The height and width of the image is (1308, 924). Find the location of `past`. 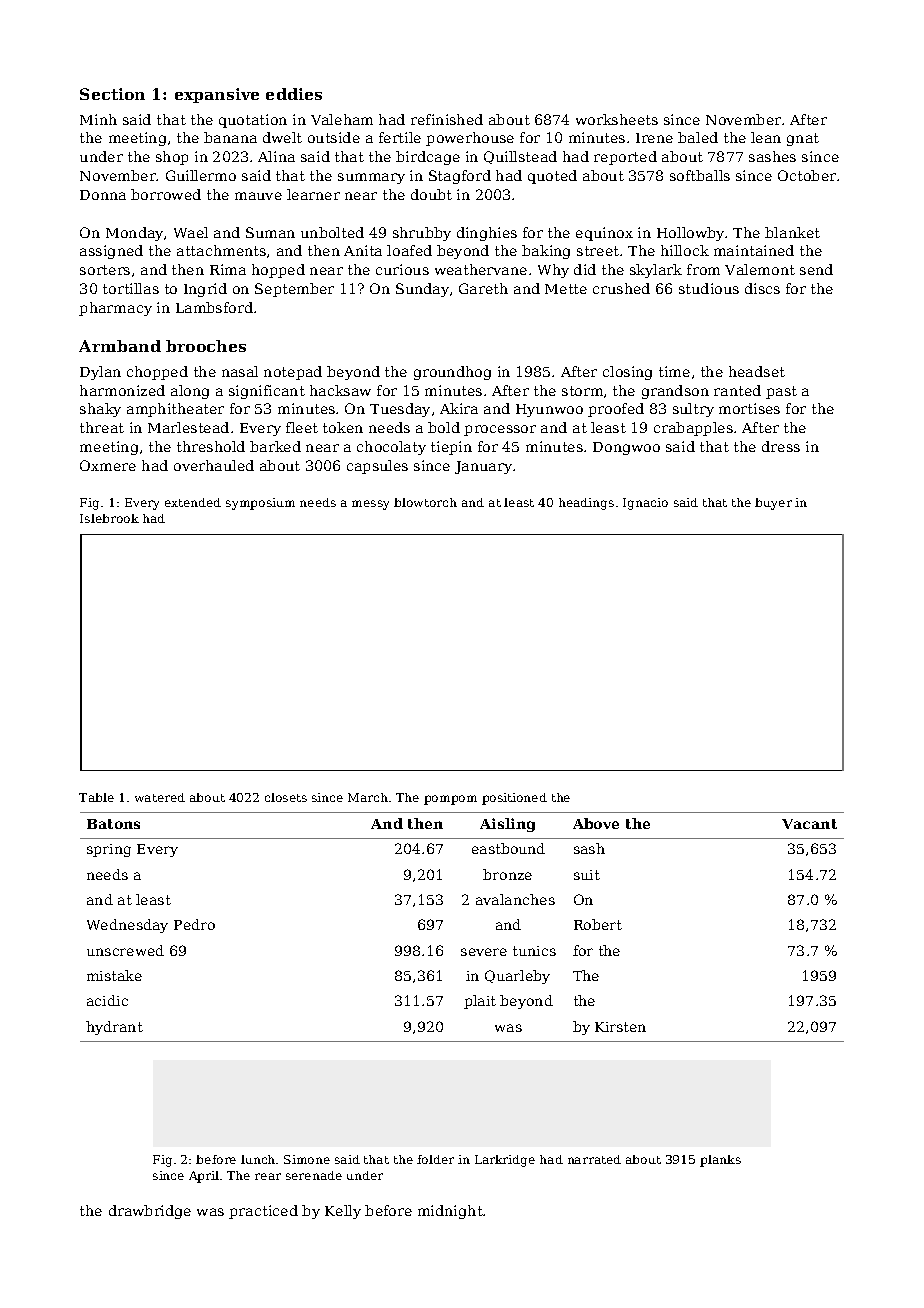

past is located at coordinates (781, 392).
